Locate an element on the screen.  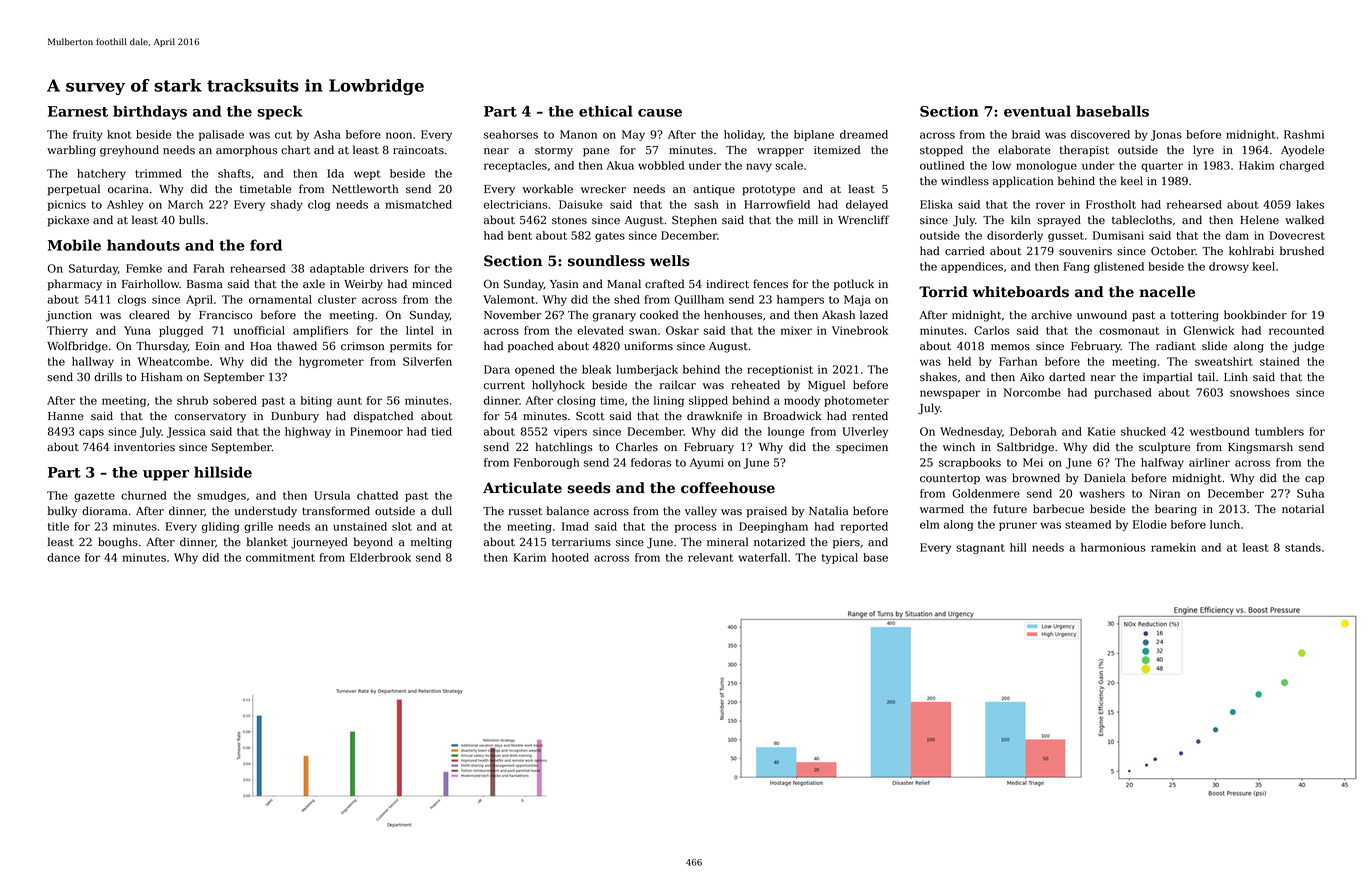
dispatched is located at coordinates (383, 417).
